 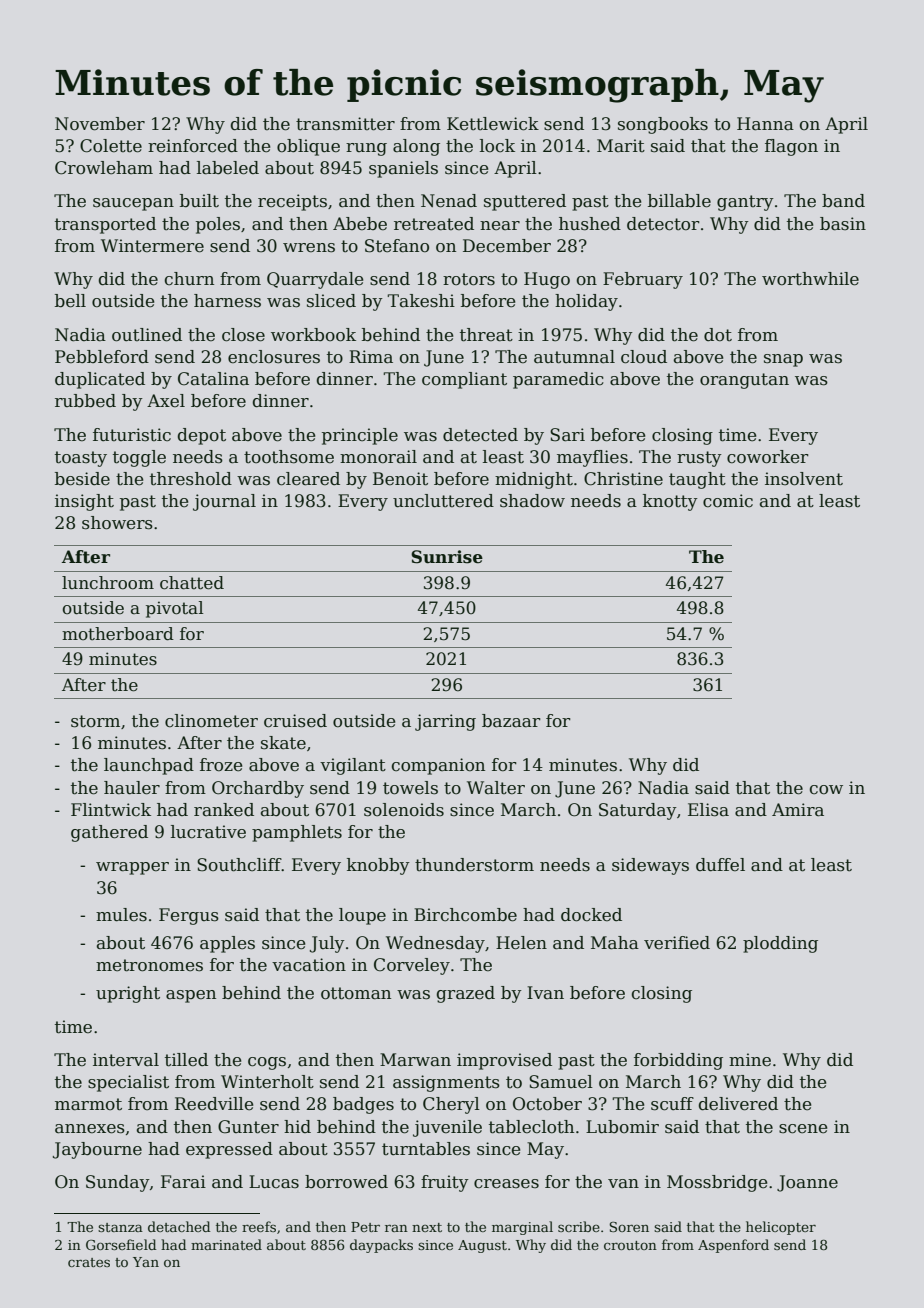 I want to click on Amira, so click(x=798, y=810).
